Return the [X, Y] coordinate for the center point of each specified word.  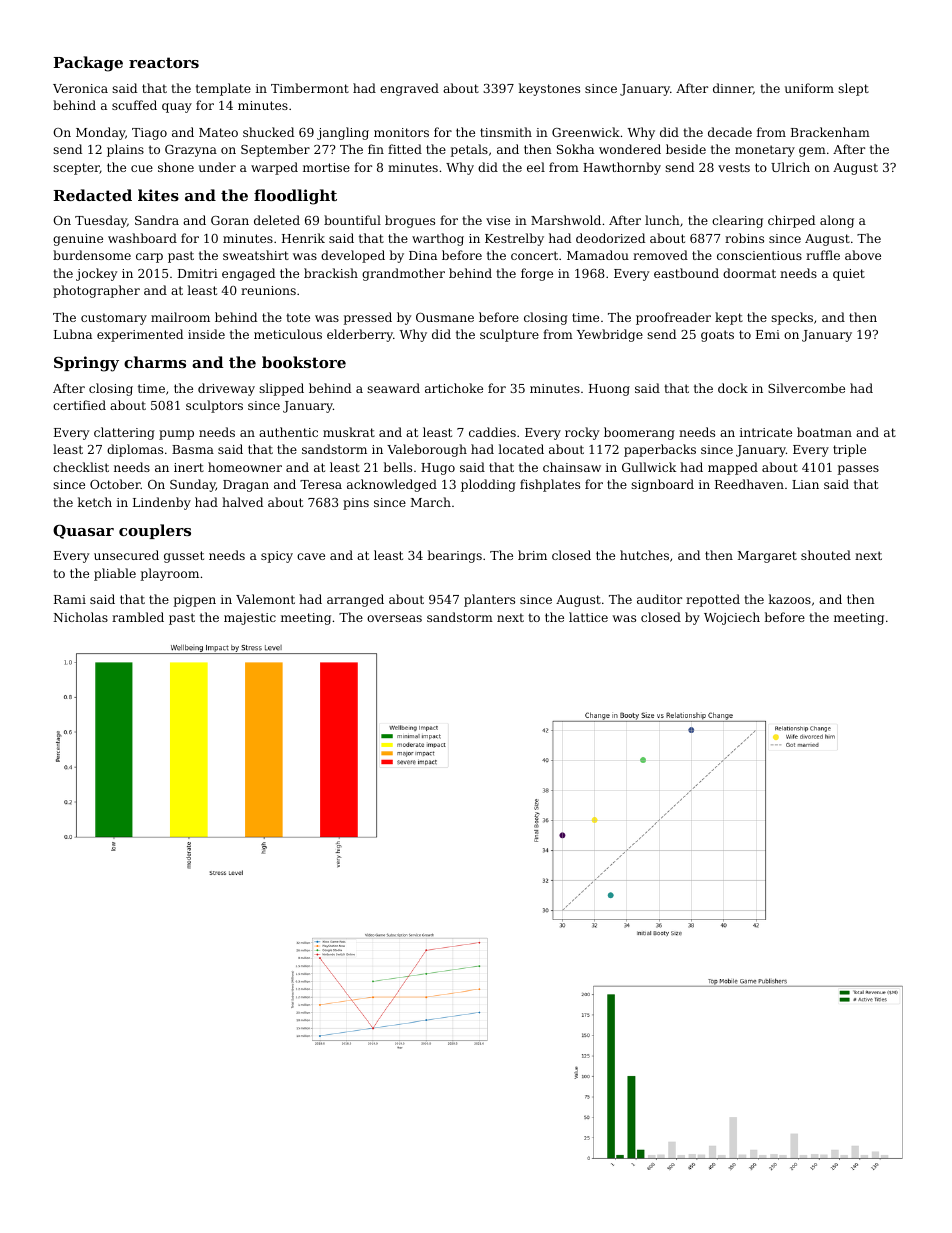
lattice [588, 617]
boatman [824, 432]
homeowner [245, 467]
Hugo [438, 469]
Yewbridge [610, 335]
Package [88, 64]
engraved [409, 89]
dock [733, 388]
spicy [277, 557]
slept [853, 89]
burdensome [92, 255]
